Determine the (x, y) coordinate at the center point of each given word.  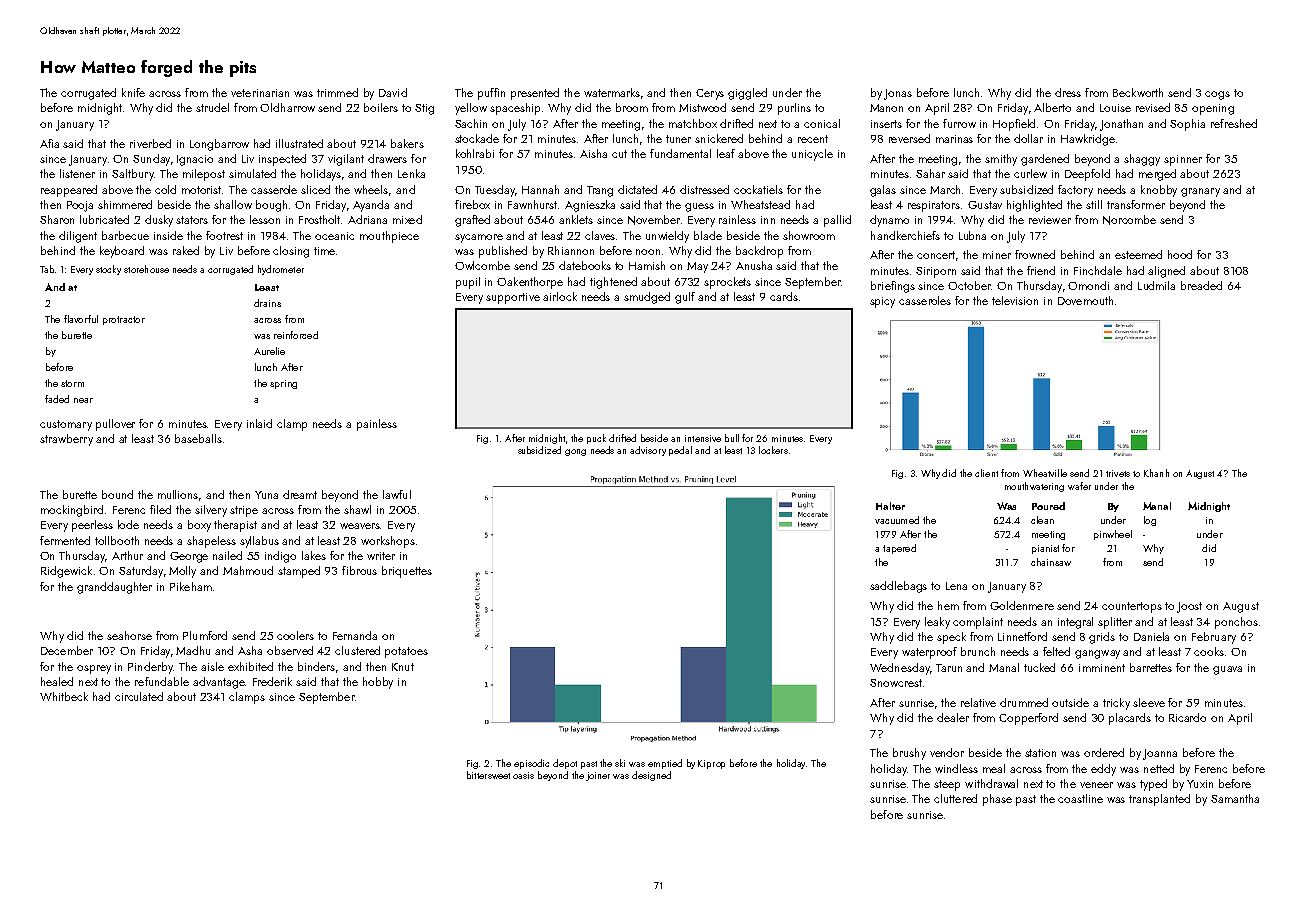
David (393, 92)
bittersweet (488, 775)
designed (651, 776)
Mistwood (702, 107)
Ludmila (1156, 285)
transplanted (1159, 800)
